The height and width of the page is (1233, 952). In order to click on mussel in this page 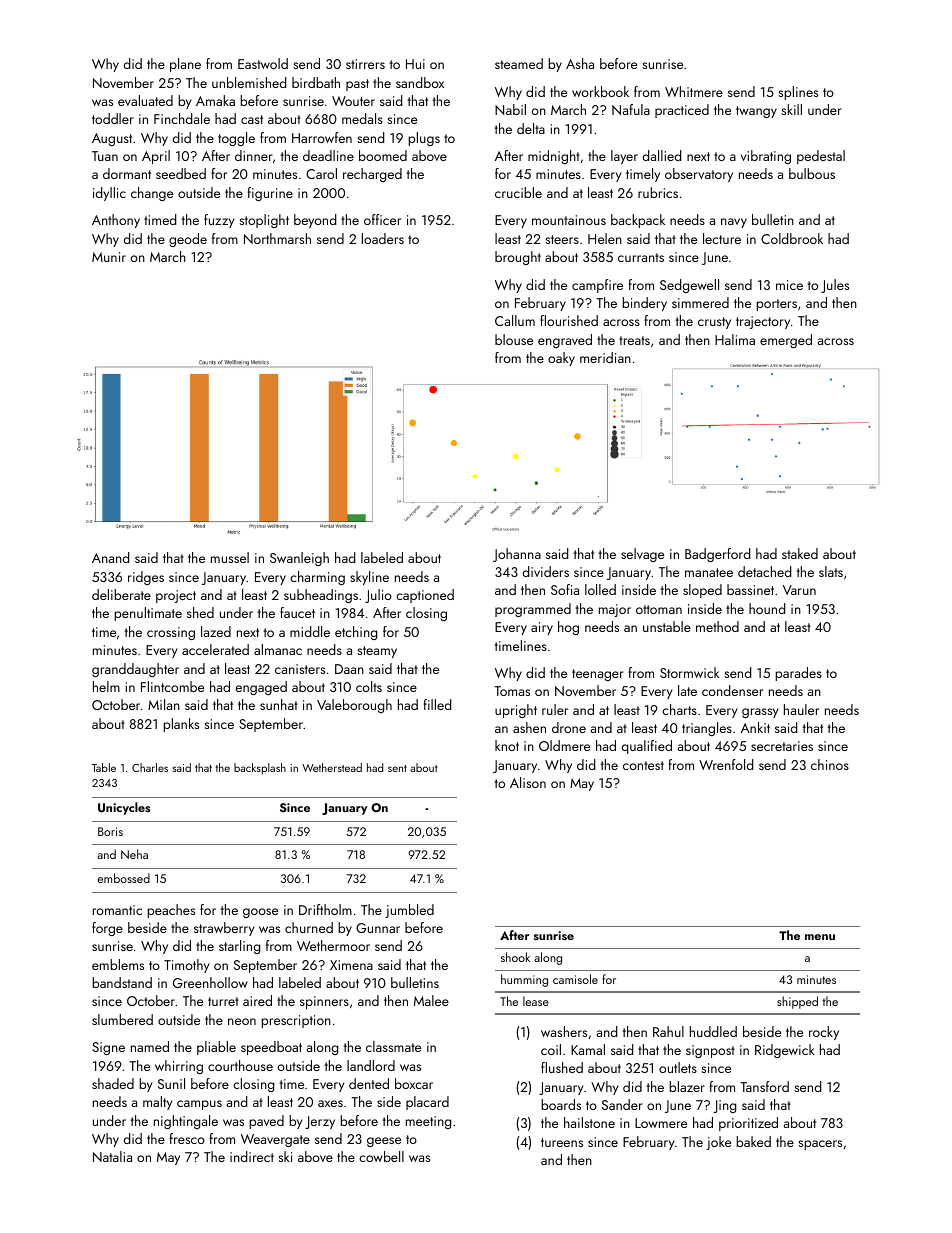, I will do `click(230, 557)`.
